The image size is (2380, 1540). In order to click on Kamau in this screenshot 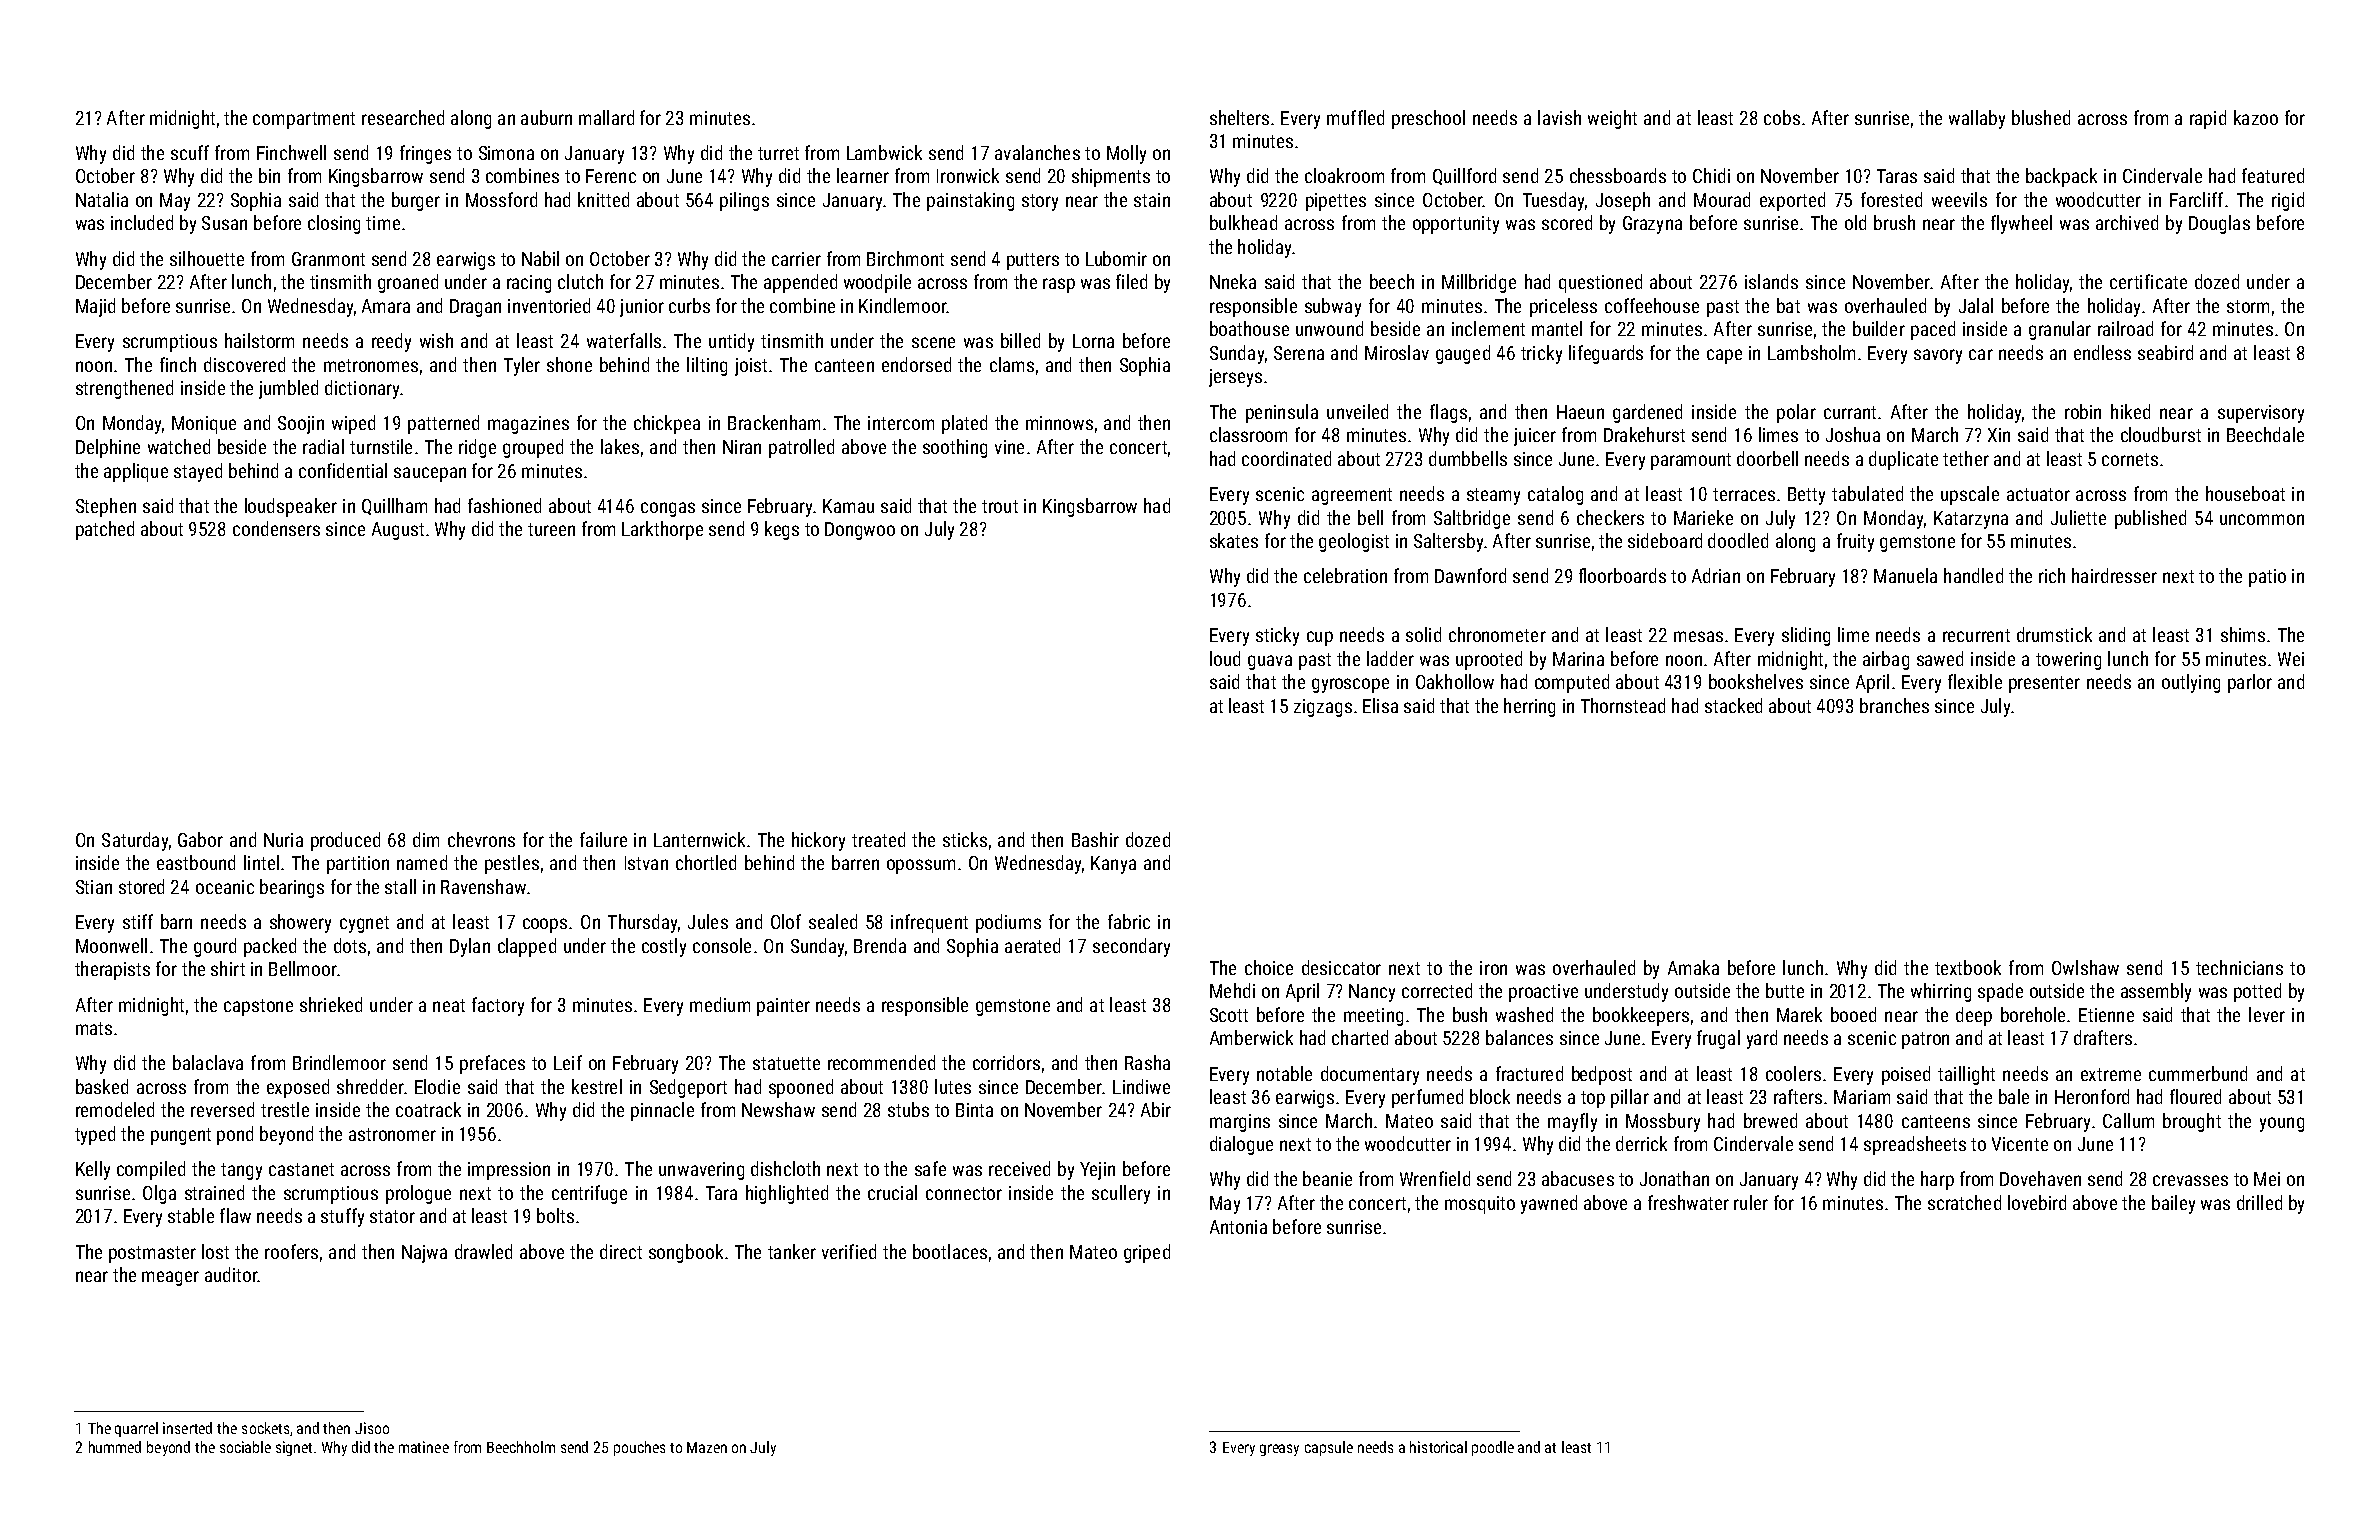, I will do `click(848, 506)`.
